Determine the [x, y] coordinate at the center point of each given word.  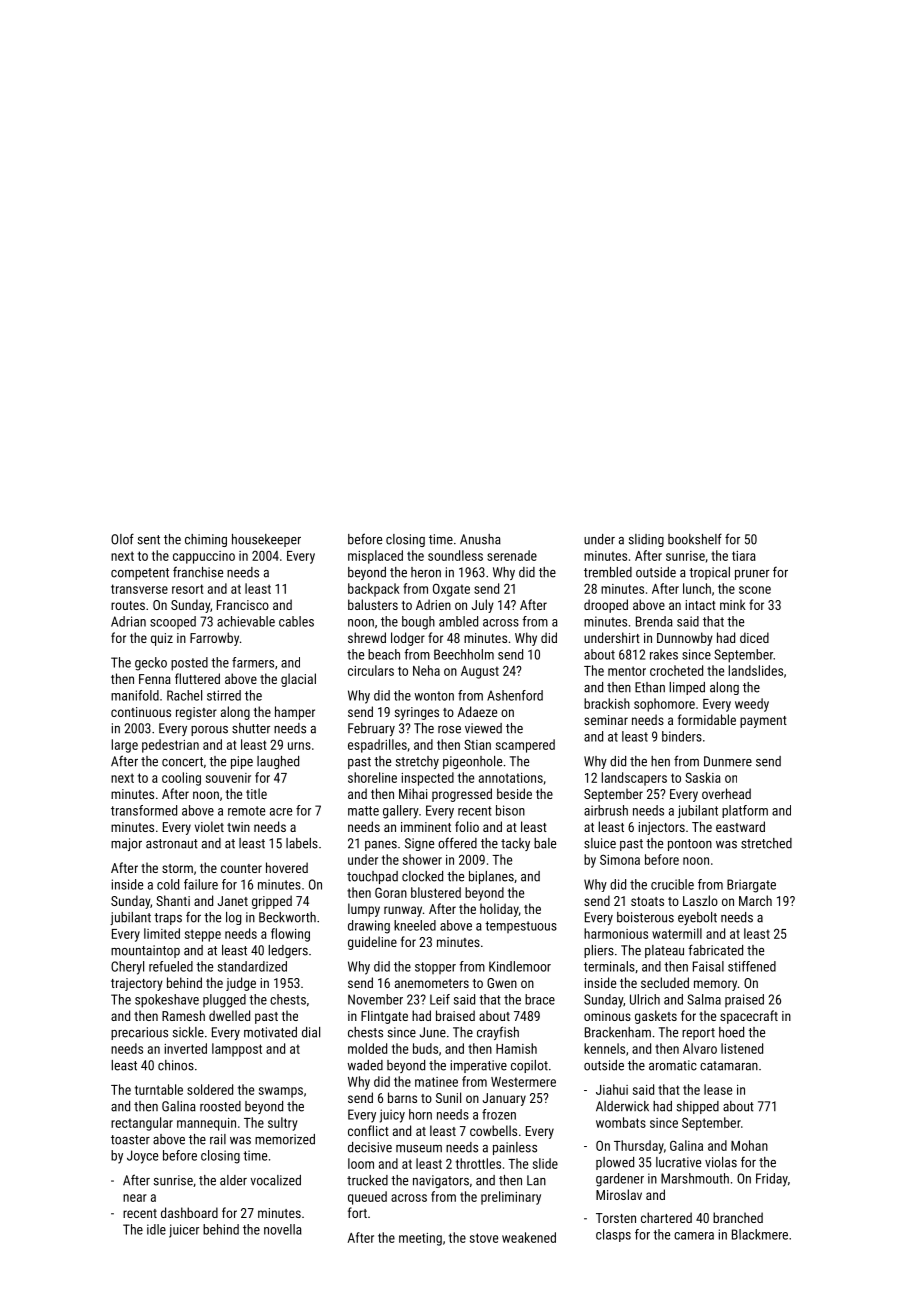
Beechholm [464, 654]
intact [700, 605]
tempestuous [521, 927]
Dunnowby [685, 639]
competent [140, 574]
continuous [141, 712]
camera [694, 1236]
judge [241, 984]
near [135, 1198]
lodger [408, 639]
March [755, 900]
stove [484, 1238]
